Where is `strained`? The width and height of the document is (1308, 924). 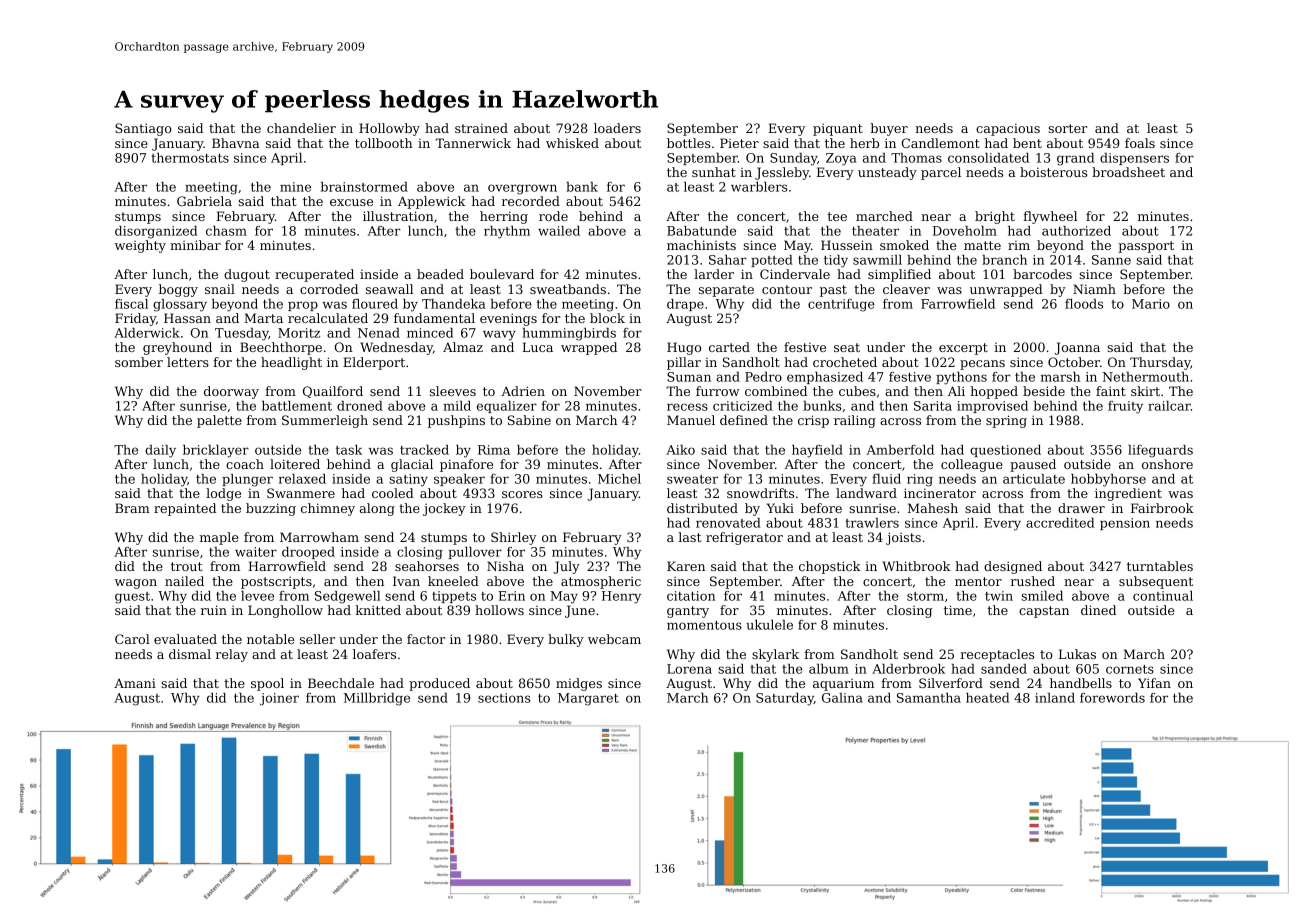
strained is located at coordinates (481, 128).
